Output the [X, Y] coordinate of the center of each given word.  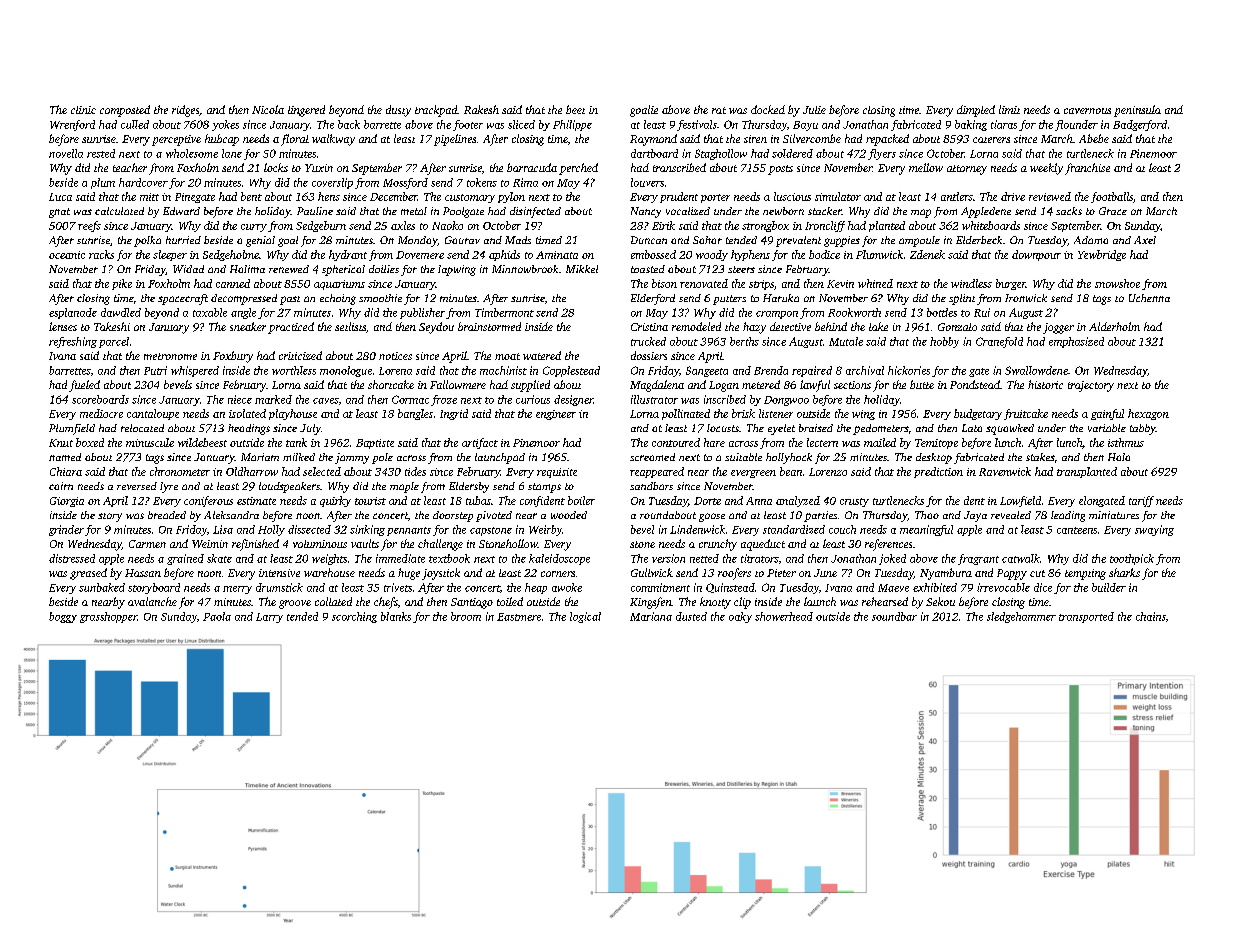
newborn [783, 211]
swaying [1154, 530]
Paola [217, 616]
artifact [480, 443]
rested [101, 153]
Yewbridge [1102, 255]
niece [240, 399]
